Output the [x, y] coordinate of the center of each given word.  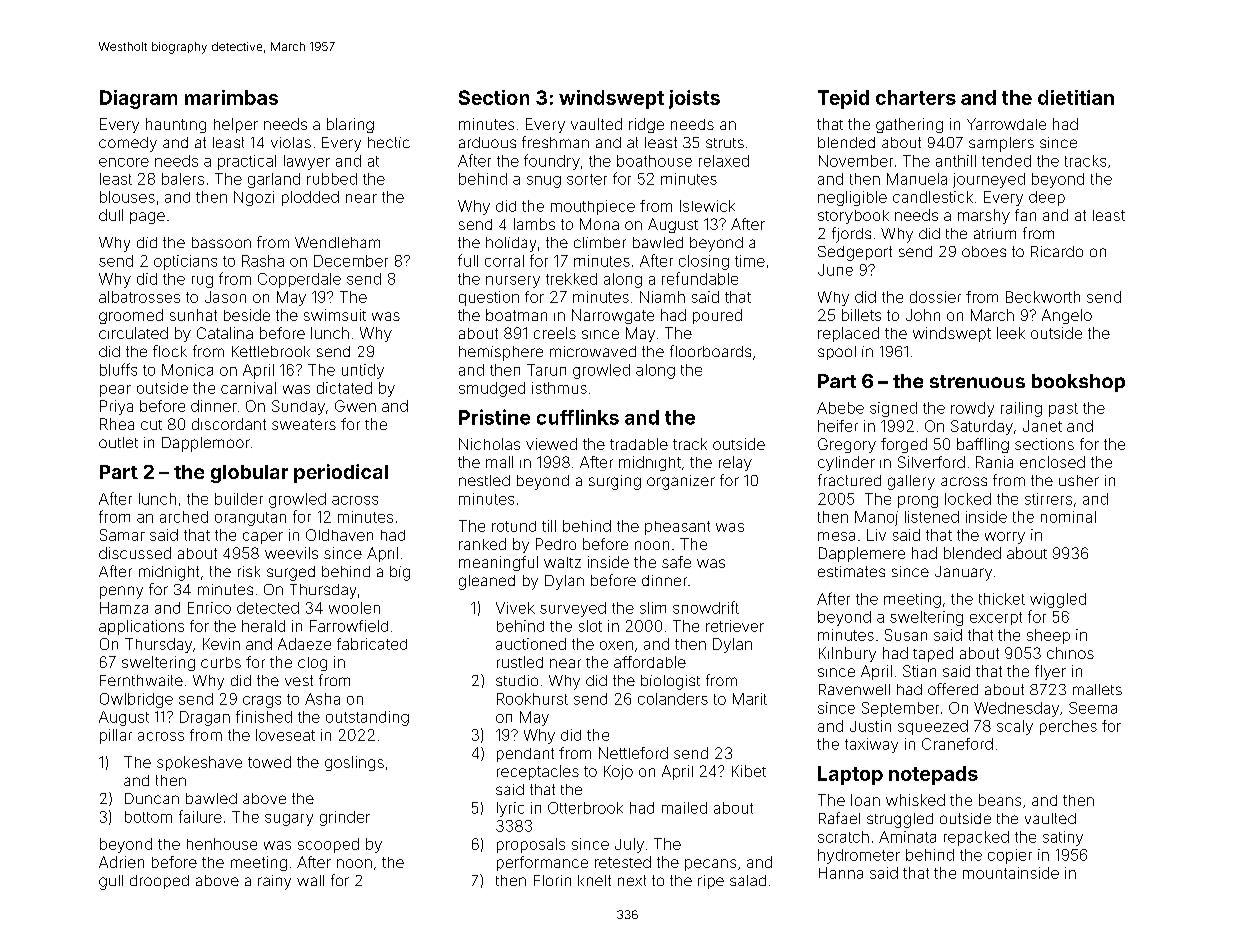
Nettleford [633, 753]
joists [694, 99]
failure [200, 816]
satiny [1063, 838]
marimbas [231, 97]
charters [916, 97]
